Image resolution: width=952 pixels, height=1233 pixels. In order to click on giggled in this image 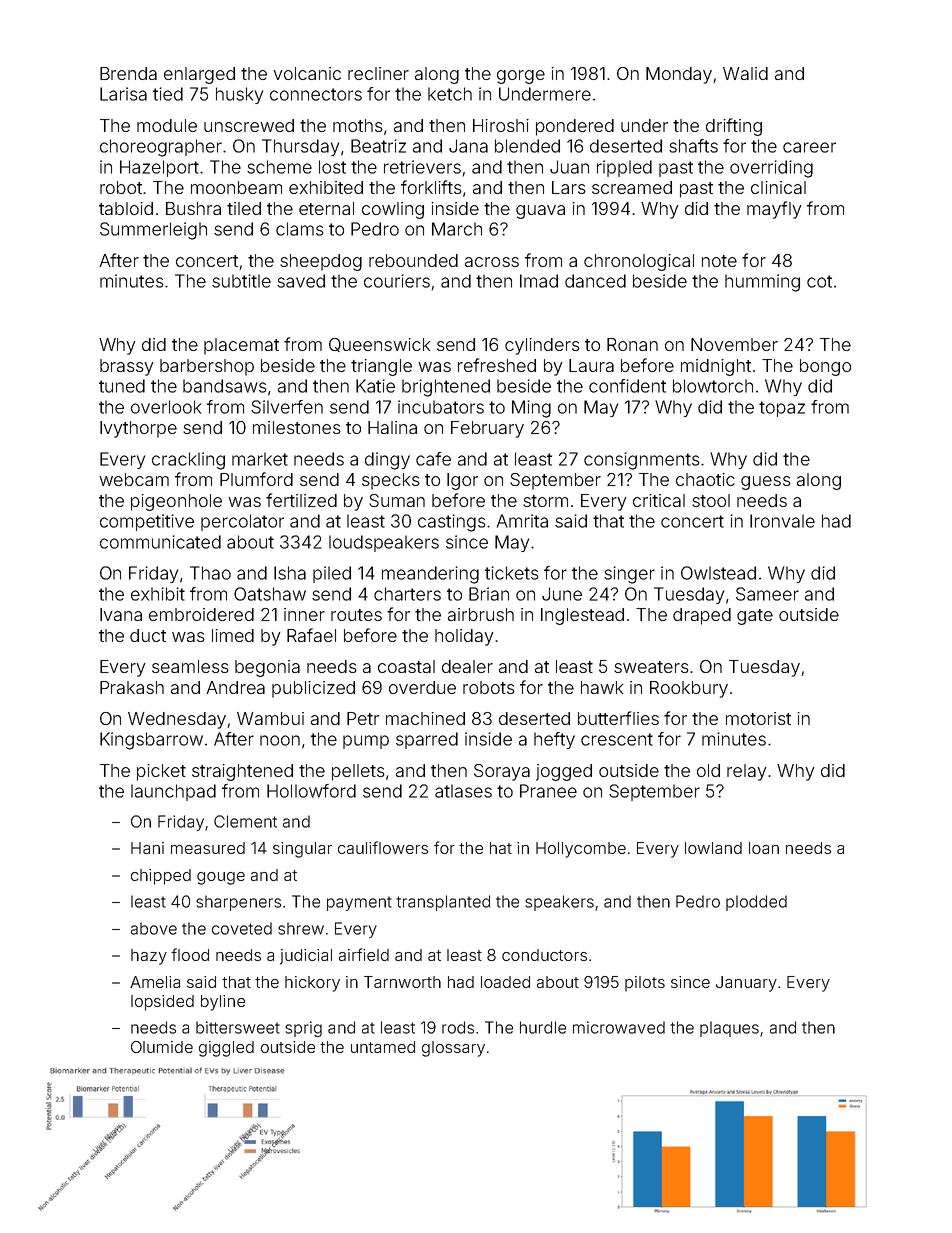, I will do `click(226, 1049)`.
